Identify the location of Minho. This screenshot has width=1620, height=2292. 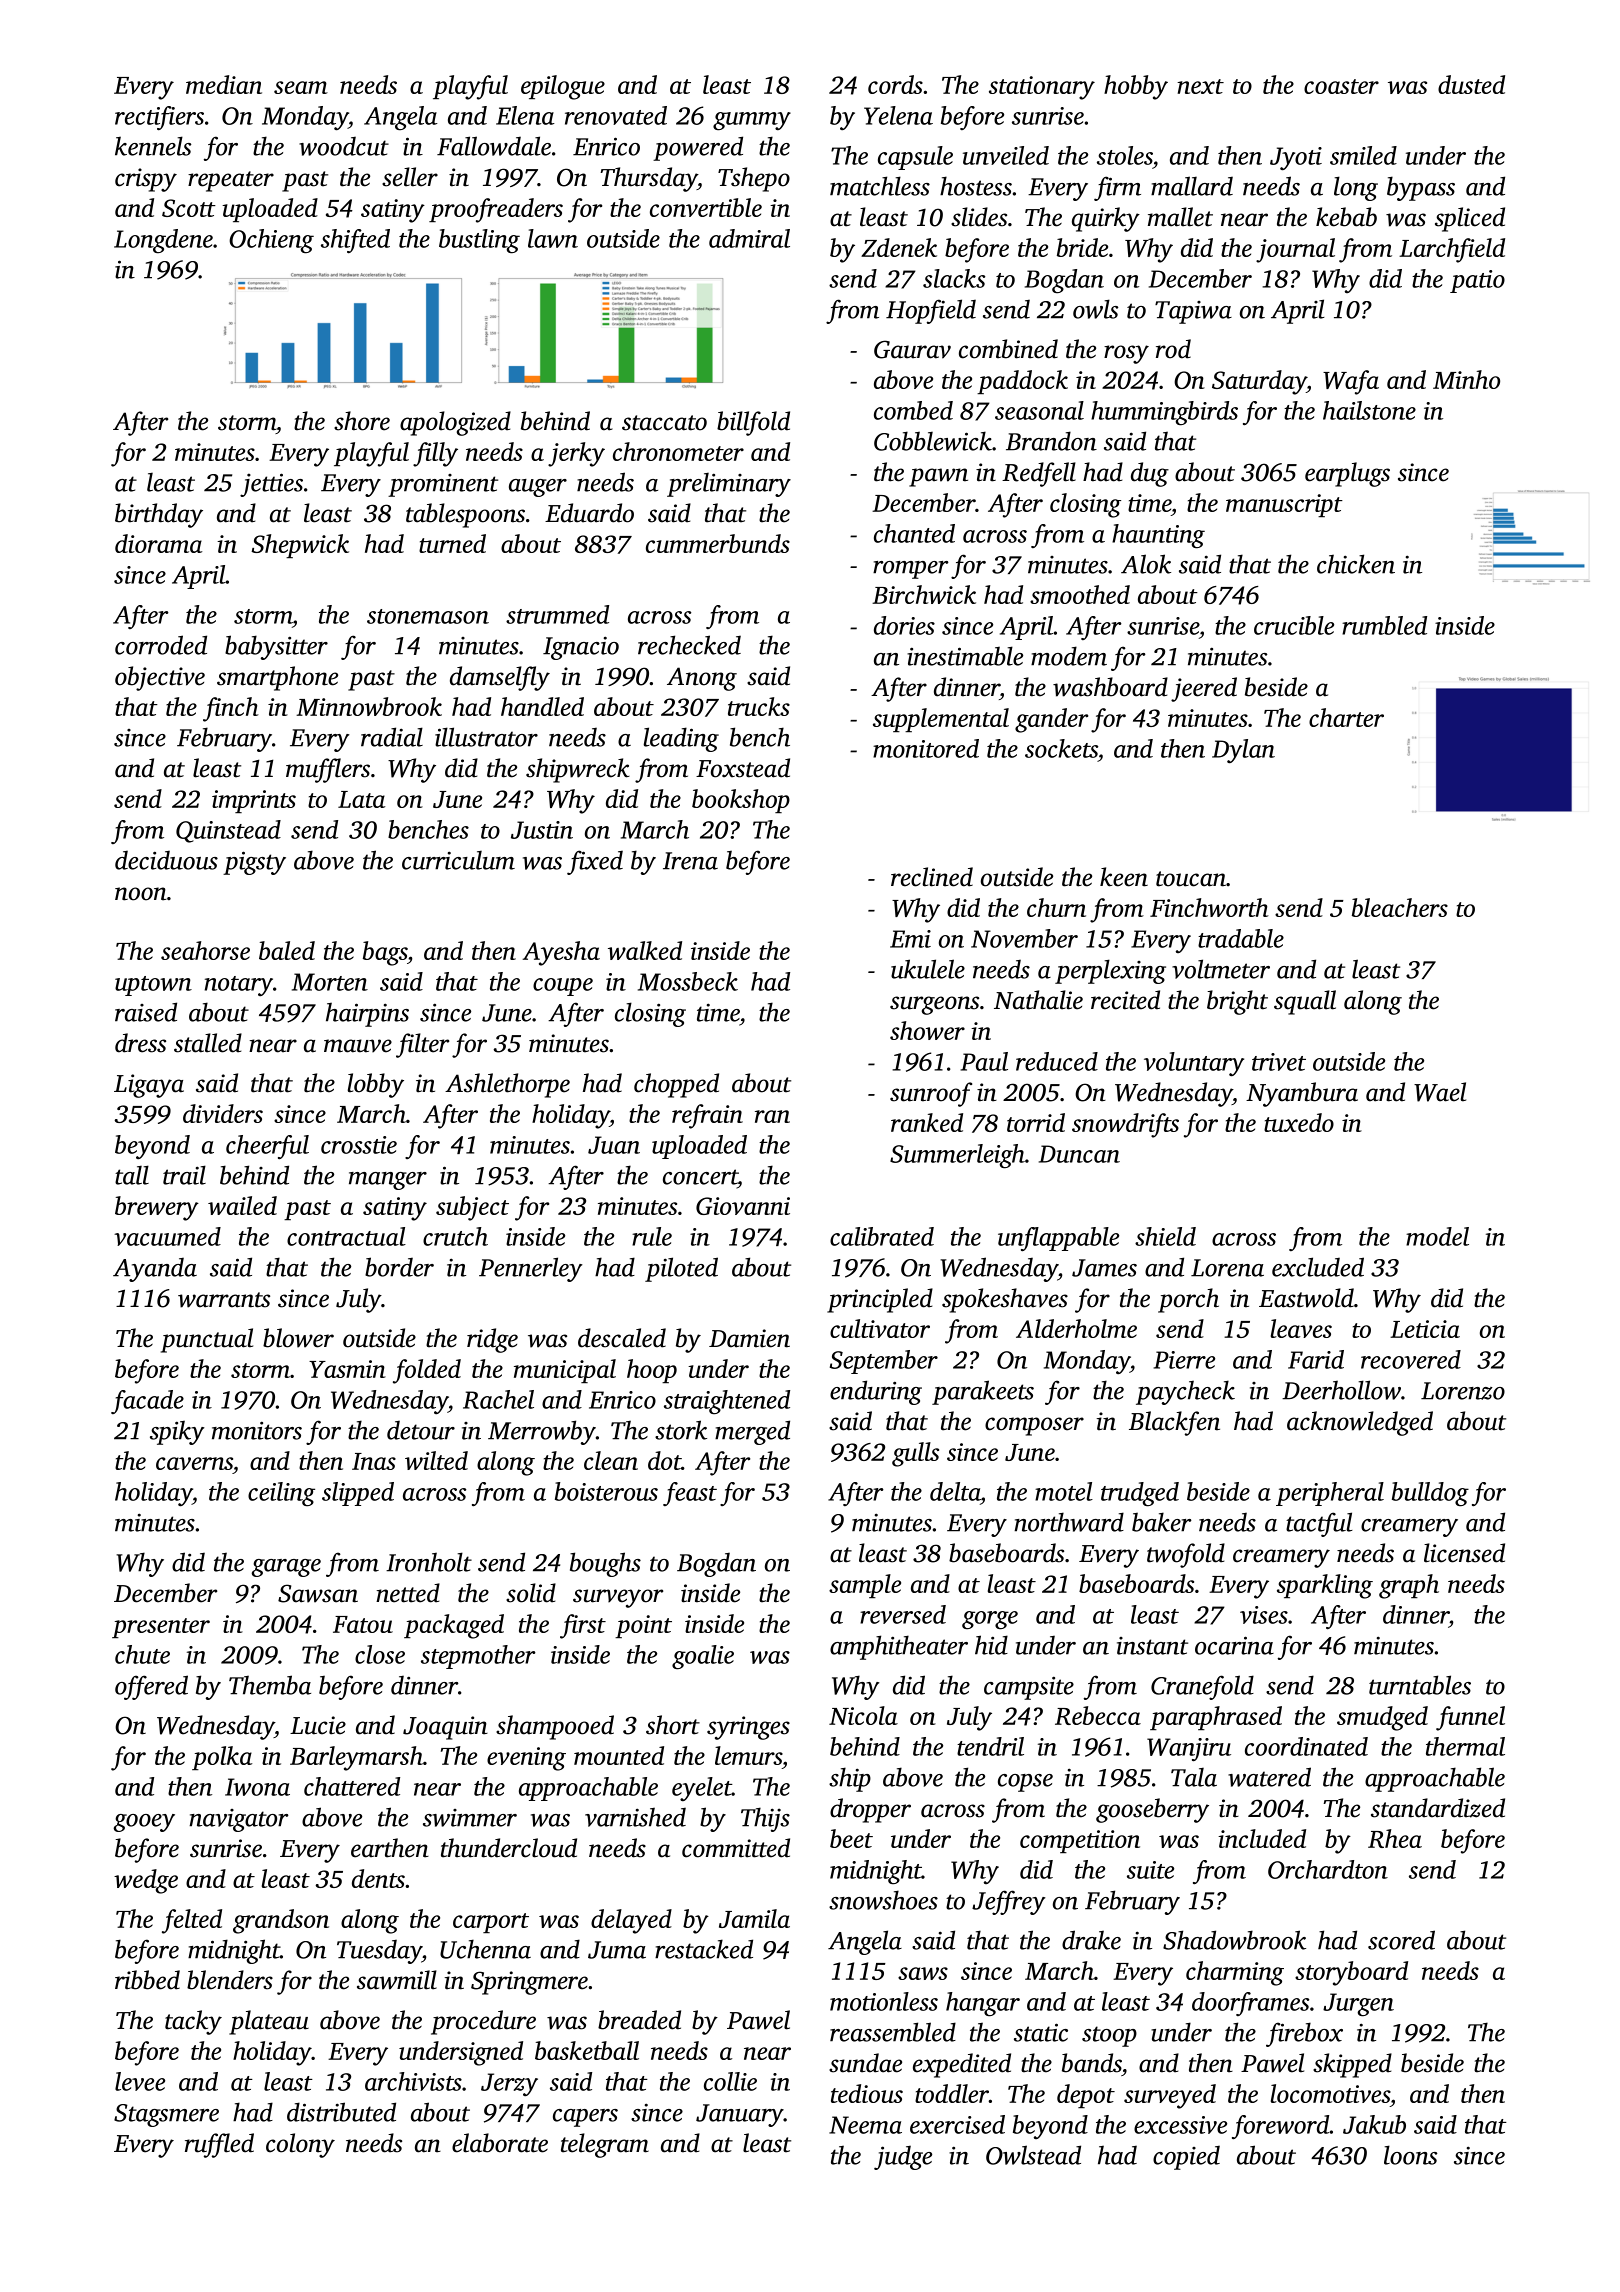
(1466, 379).
